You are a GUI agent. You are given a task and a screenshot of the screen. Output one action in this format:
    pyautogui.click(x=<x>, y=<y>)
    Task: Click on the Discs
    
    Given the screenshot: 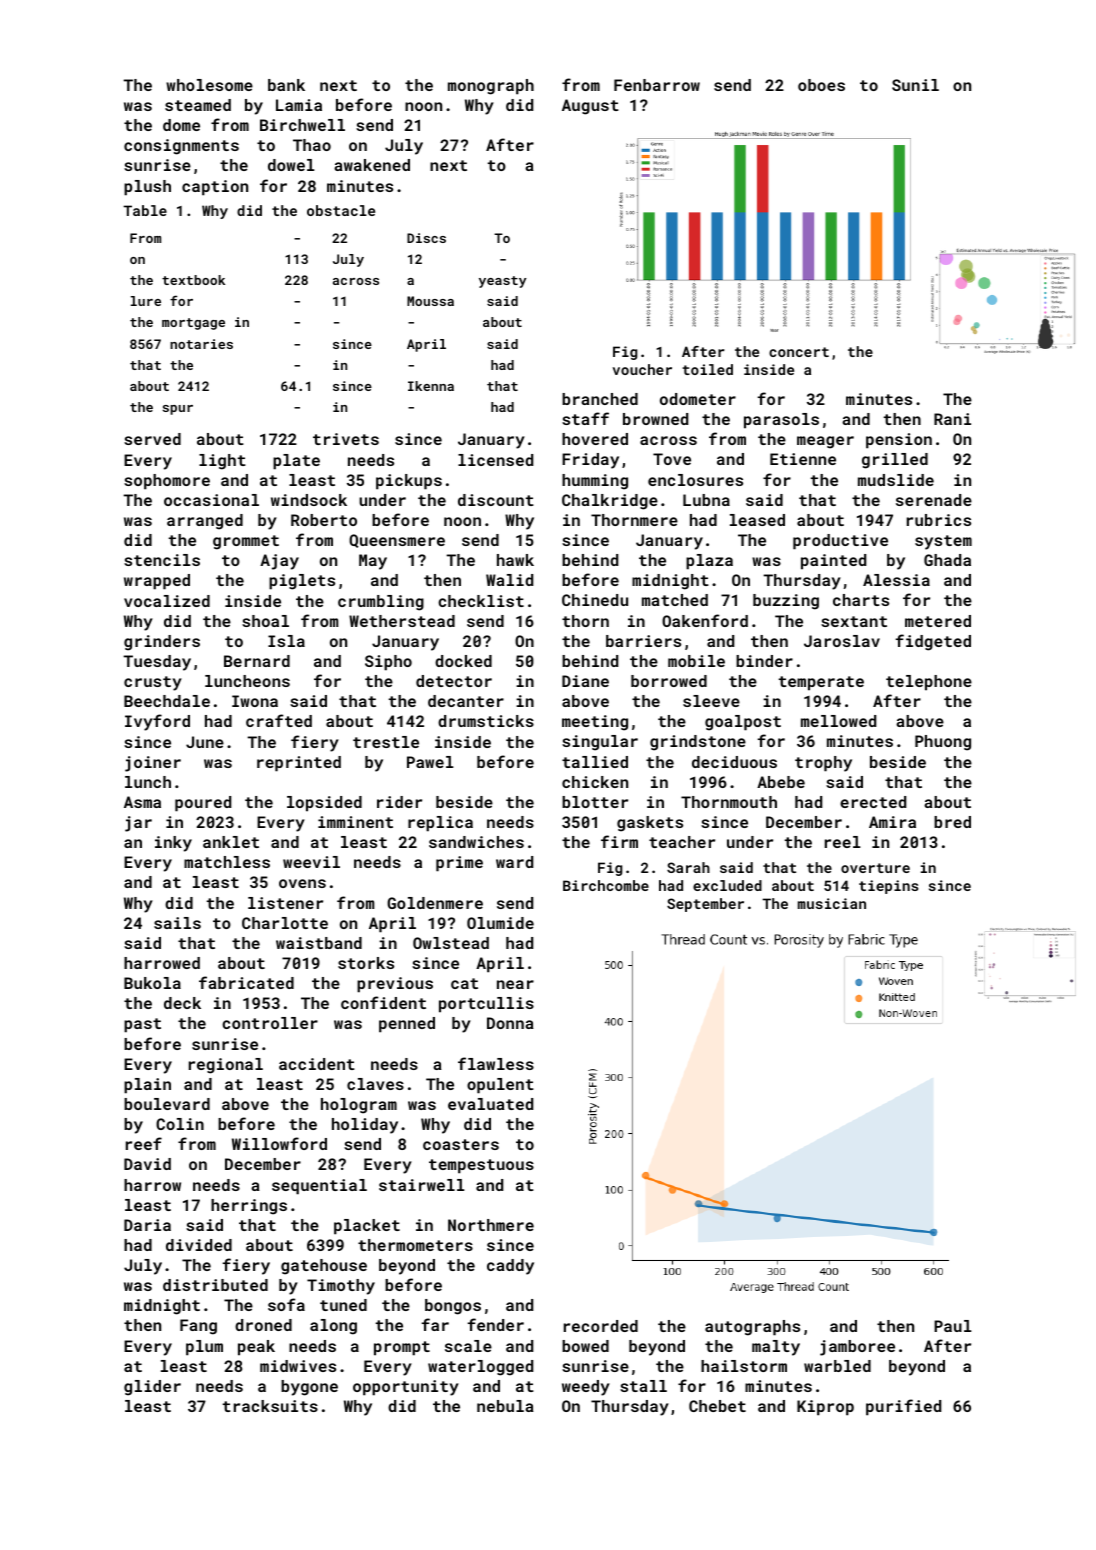 What is the action you would take?
    pyautogui.click(x=426, y=238)
